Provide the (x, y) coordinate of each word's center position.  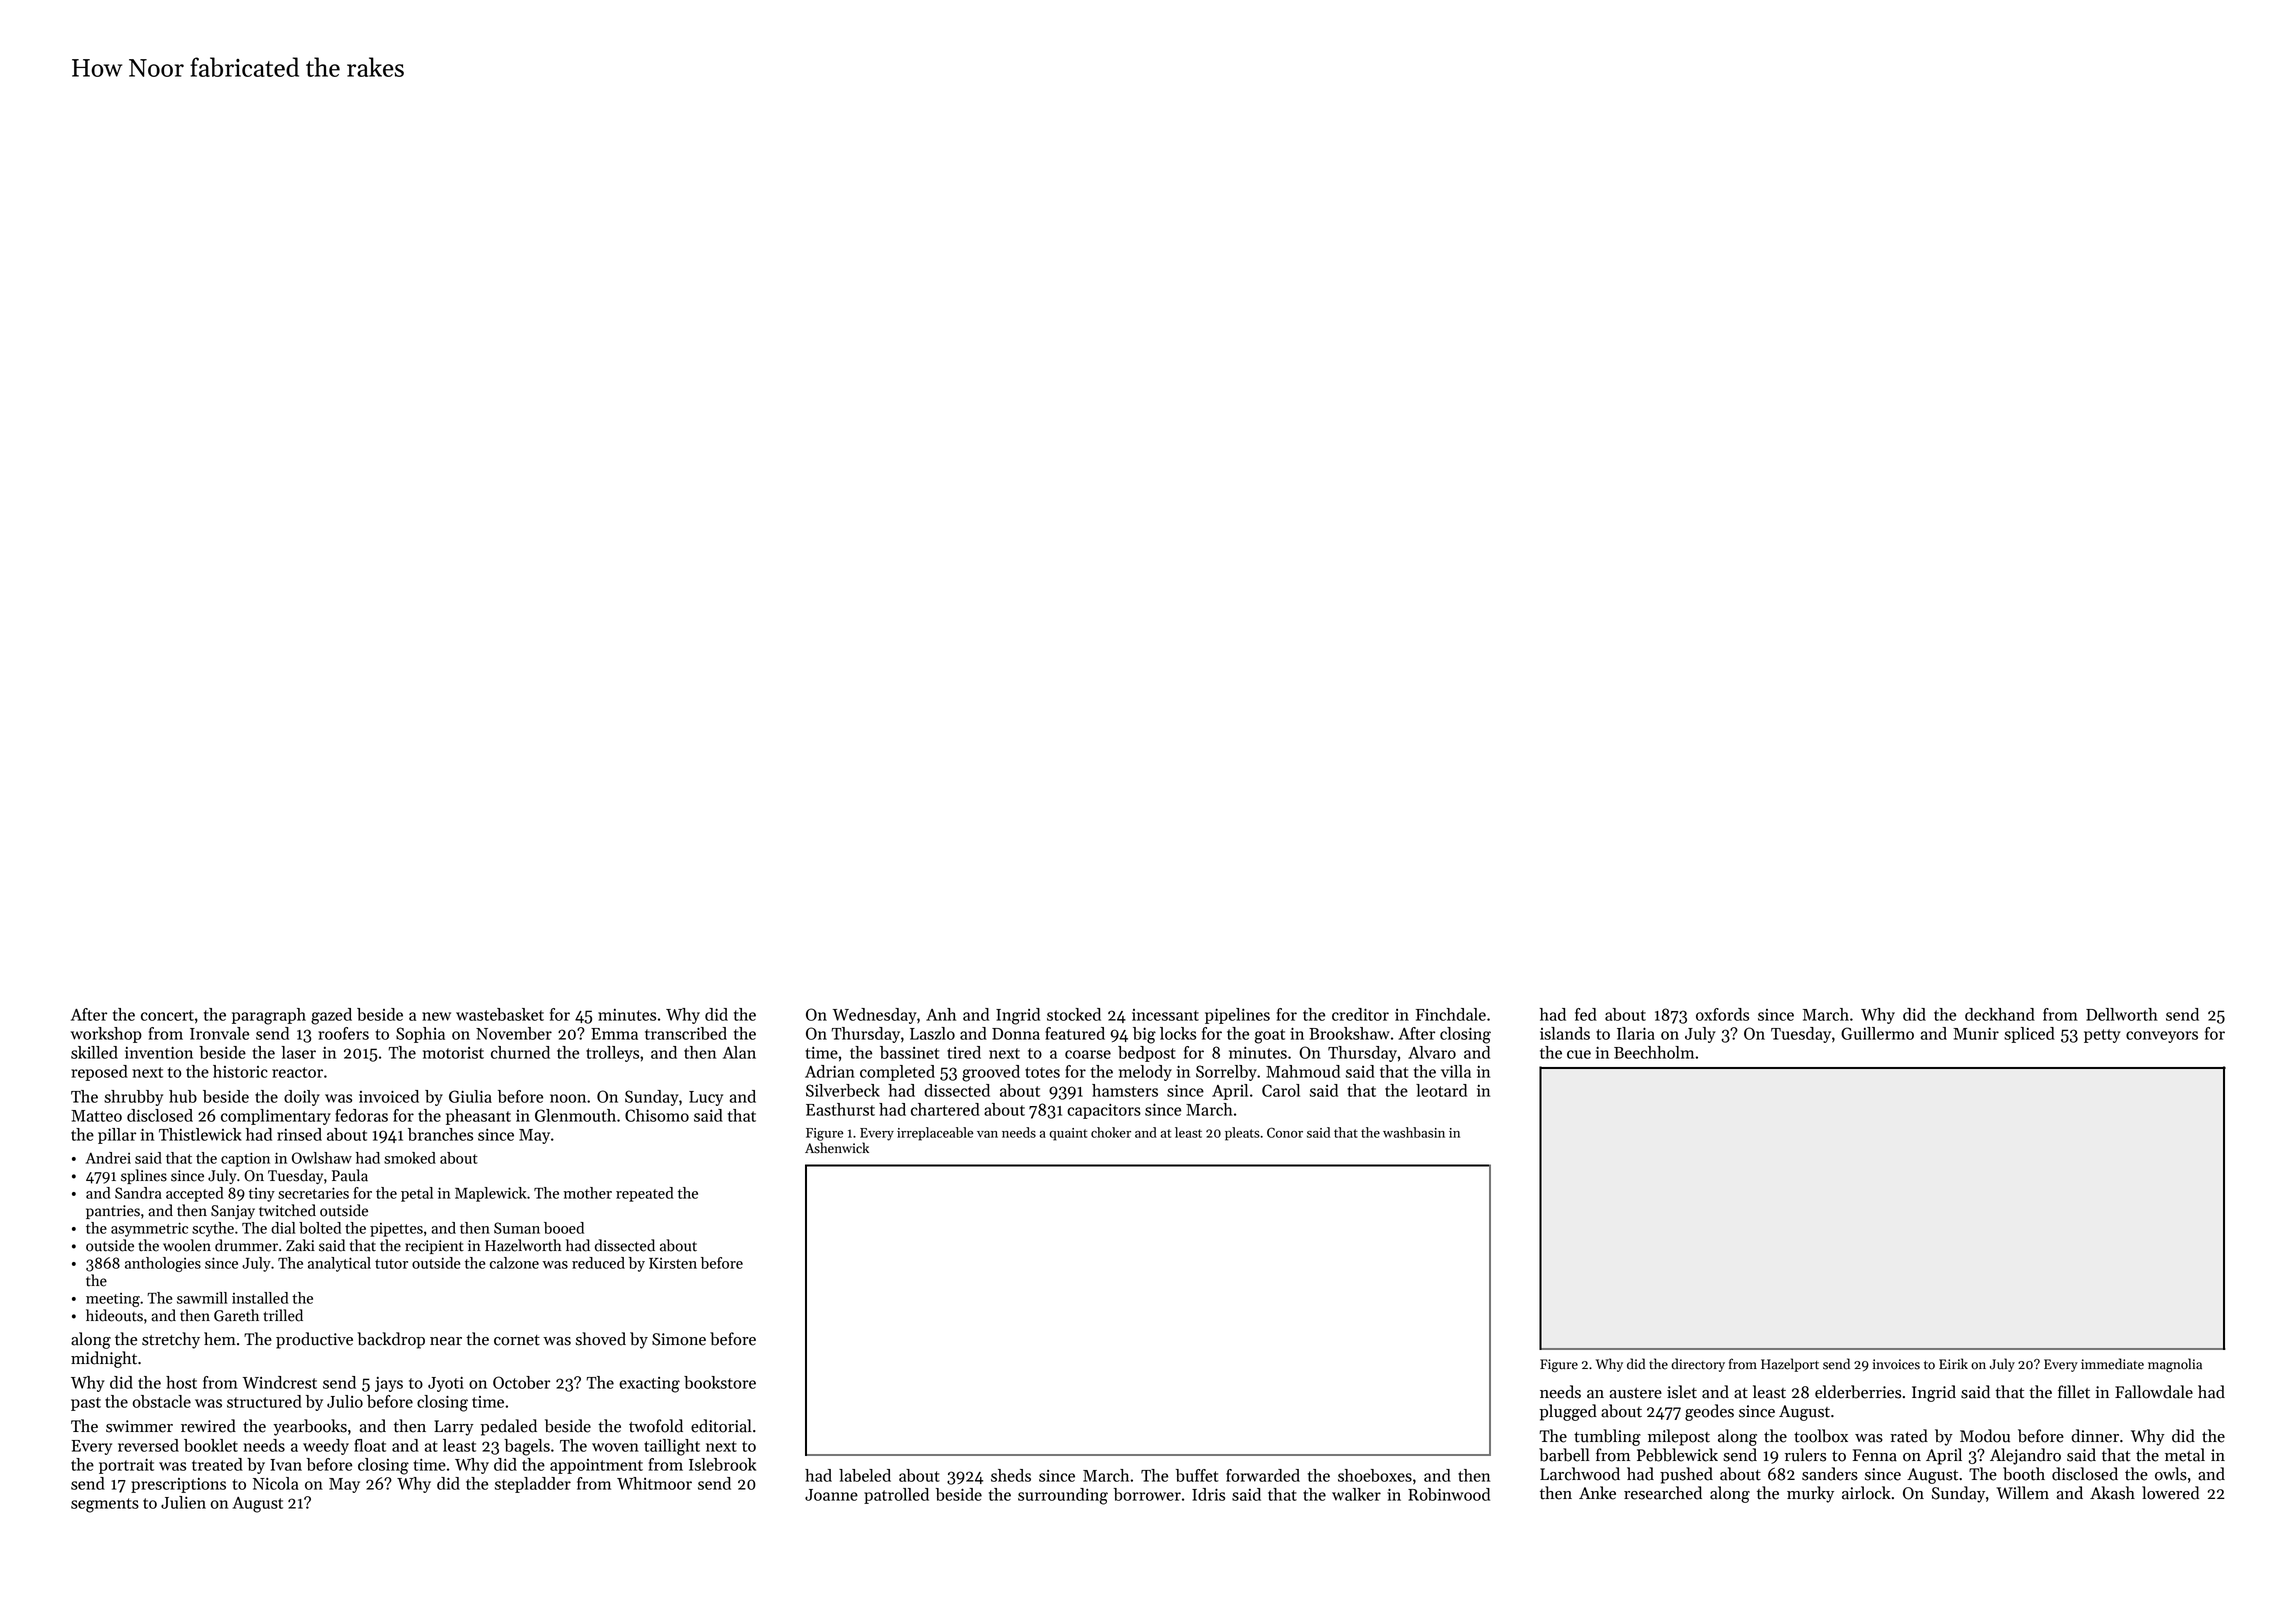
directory (1698, 1365)
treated (217, 1464)
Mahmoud (1303, 1071)
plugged (1568, 1412)
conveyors (2162, 1037)
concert (167, 1015)
